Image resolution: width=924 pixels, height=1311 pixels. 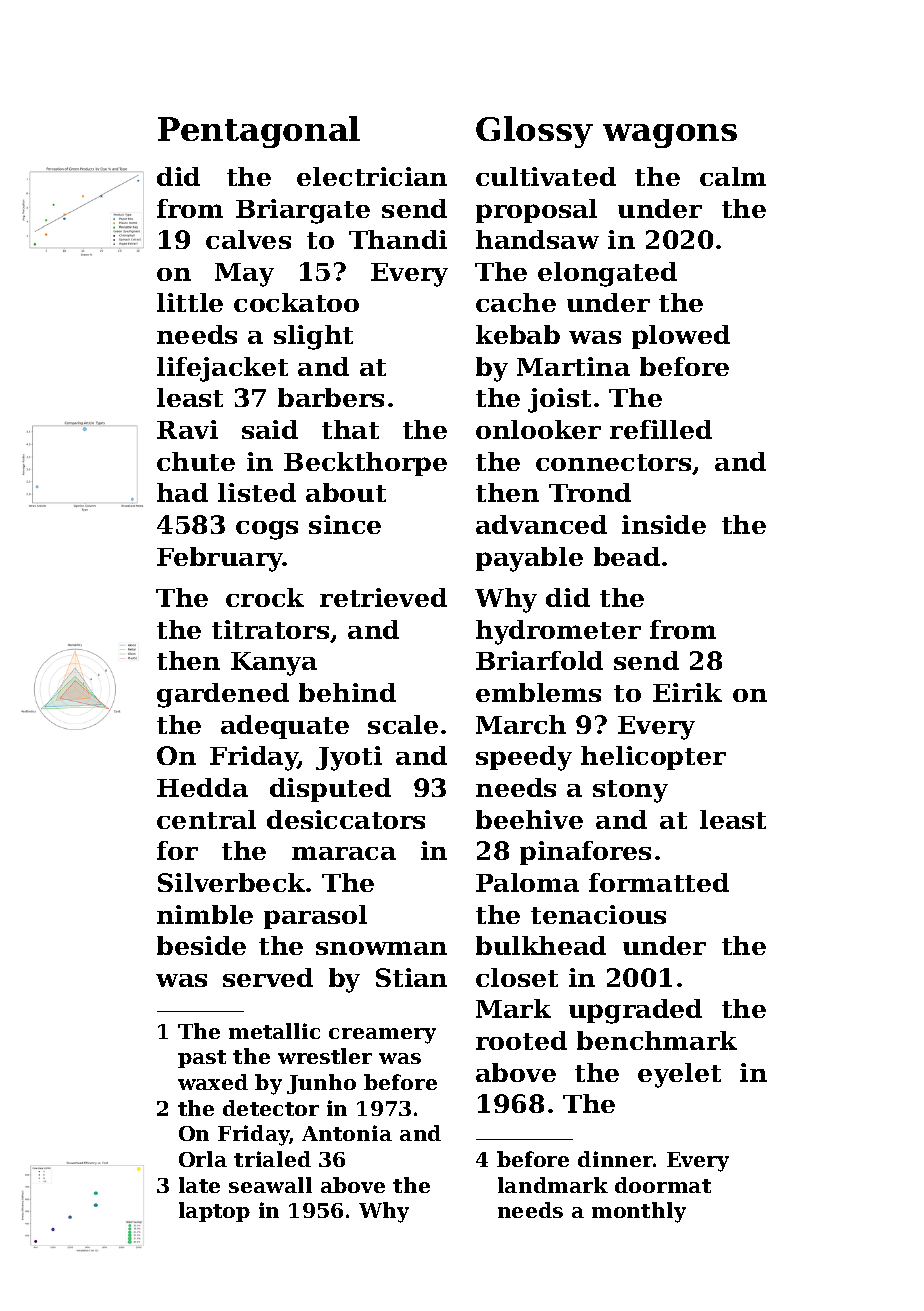 What do you see at coordinates (350, 429) in the screenshot?
I see `that` at bounding box center [350, 429].
